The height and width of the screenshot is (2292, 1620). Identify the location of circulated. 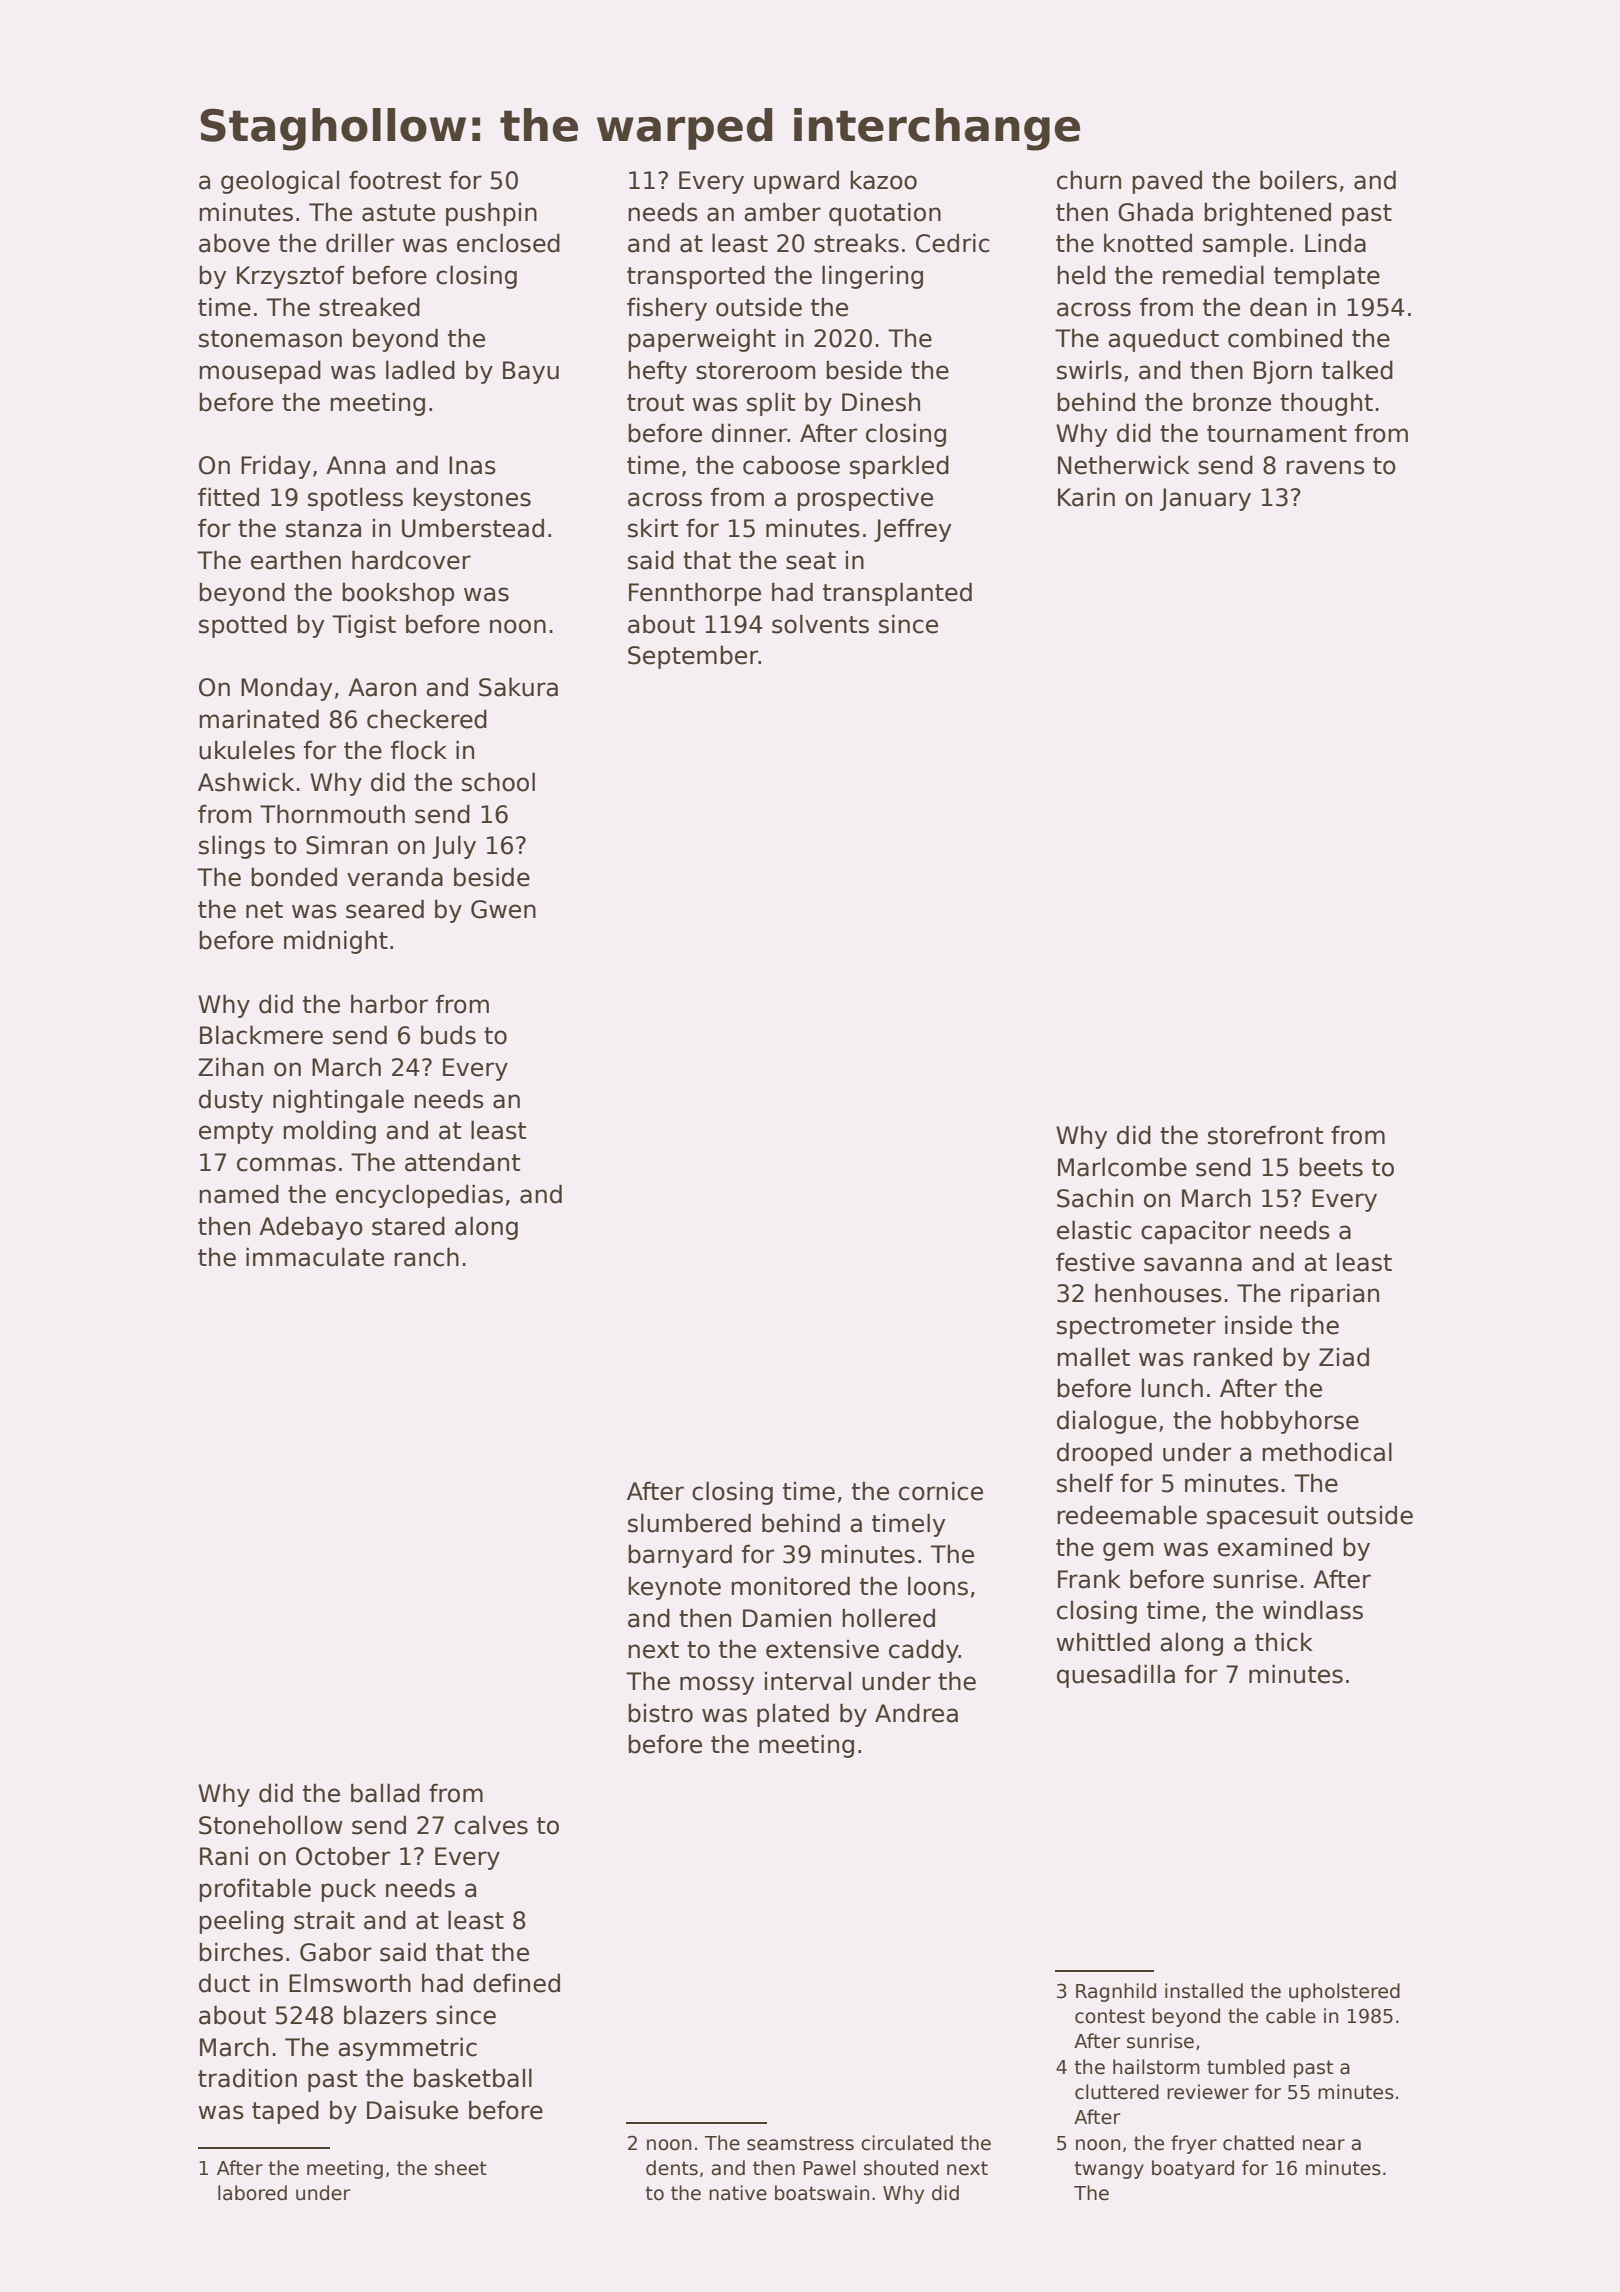
(907, 2143).
